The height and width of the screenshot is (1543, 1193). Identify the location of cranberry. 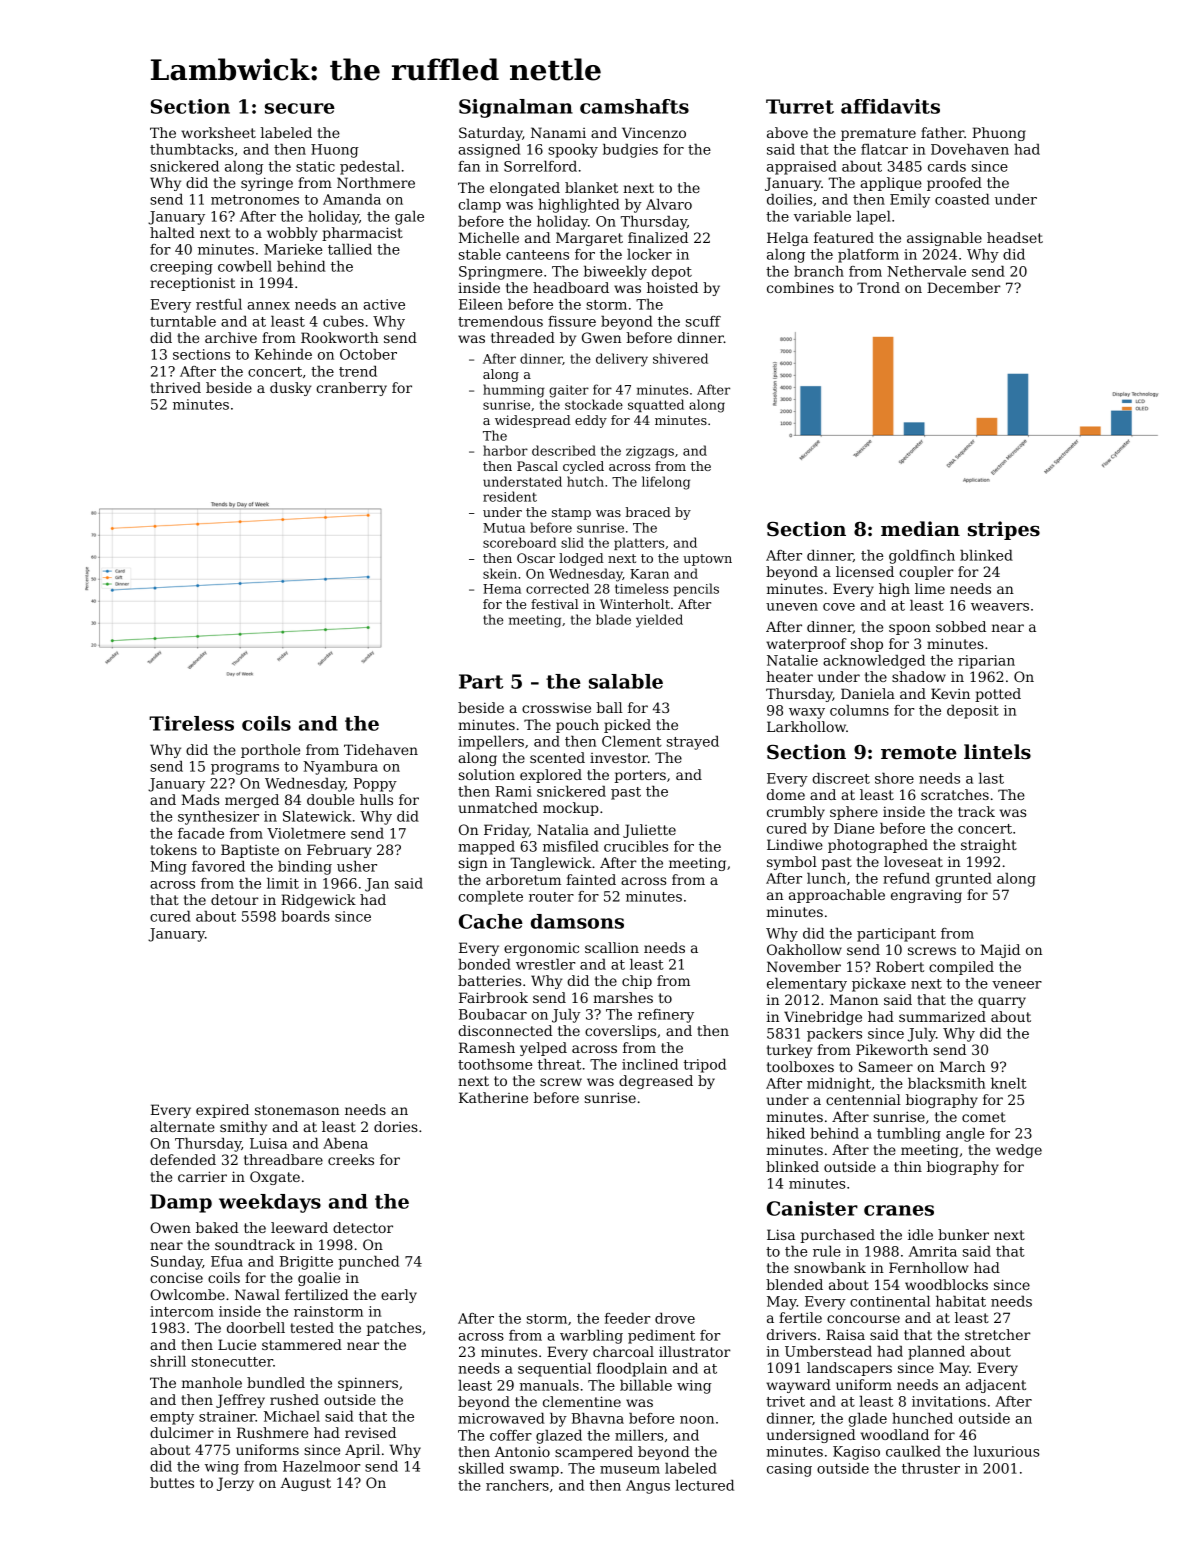
(351, 389).
